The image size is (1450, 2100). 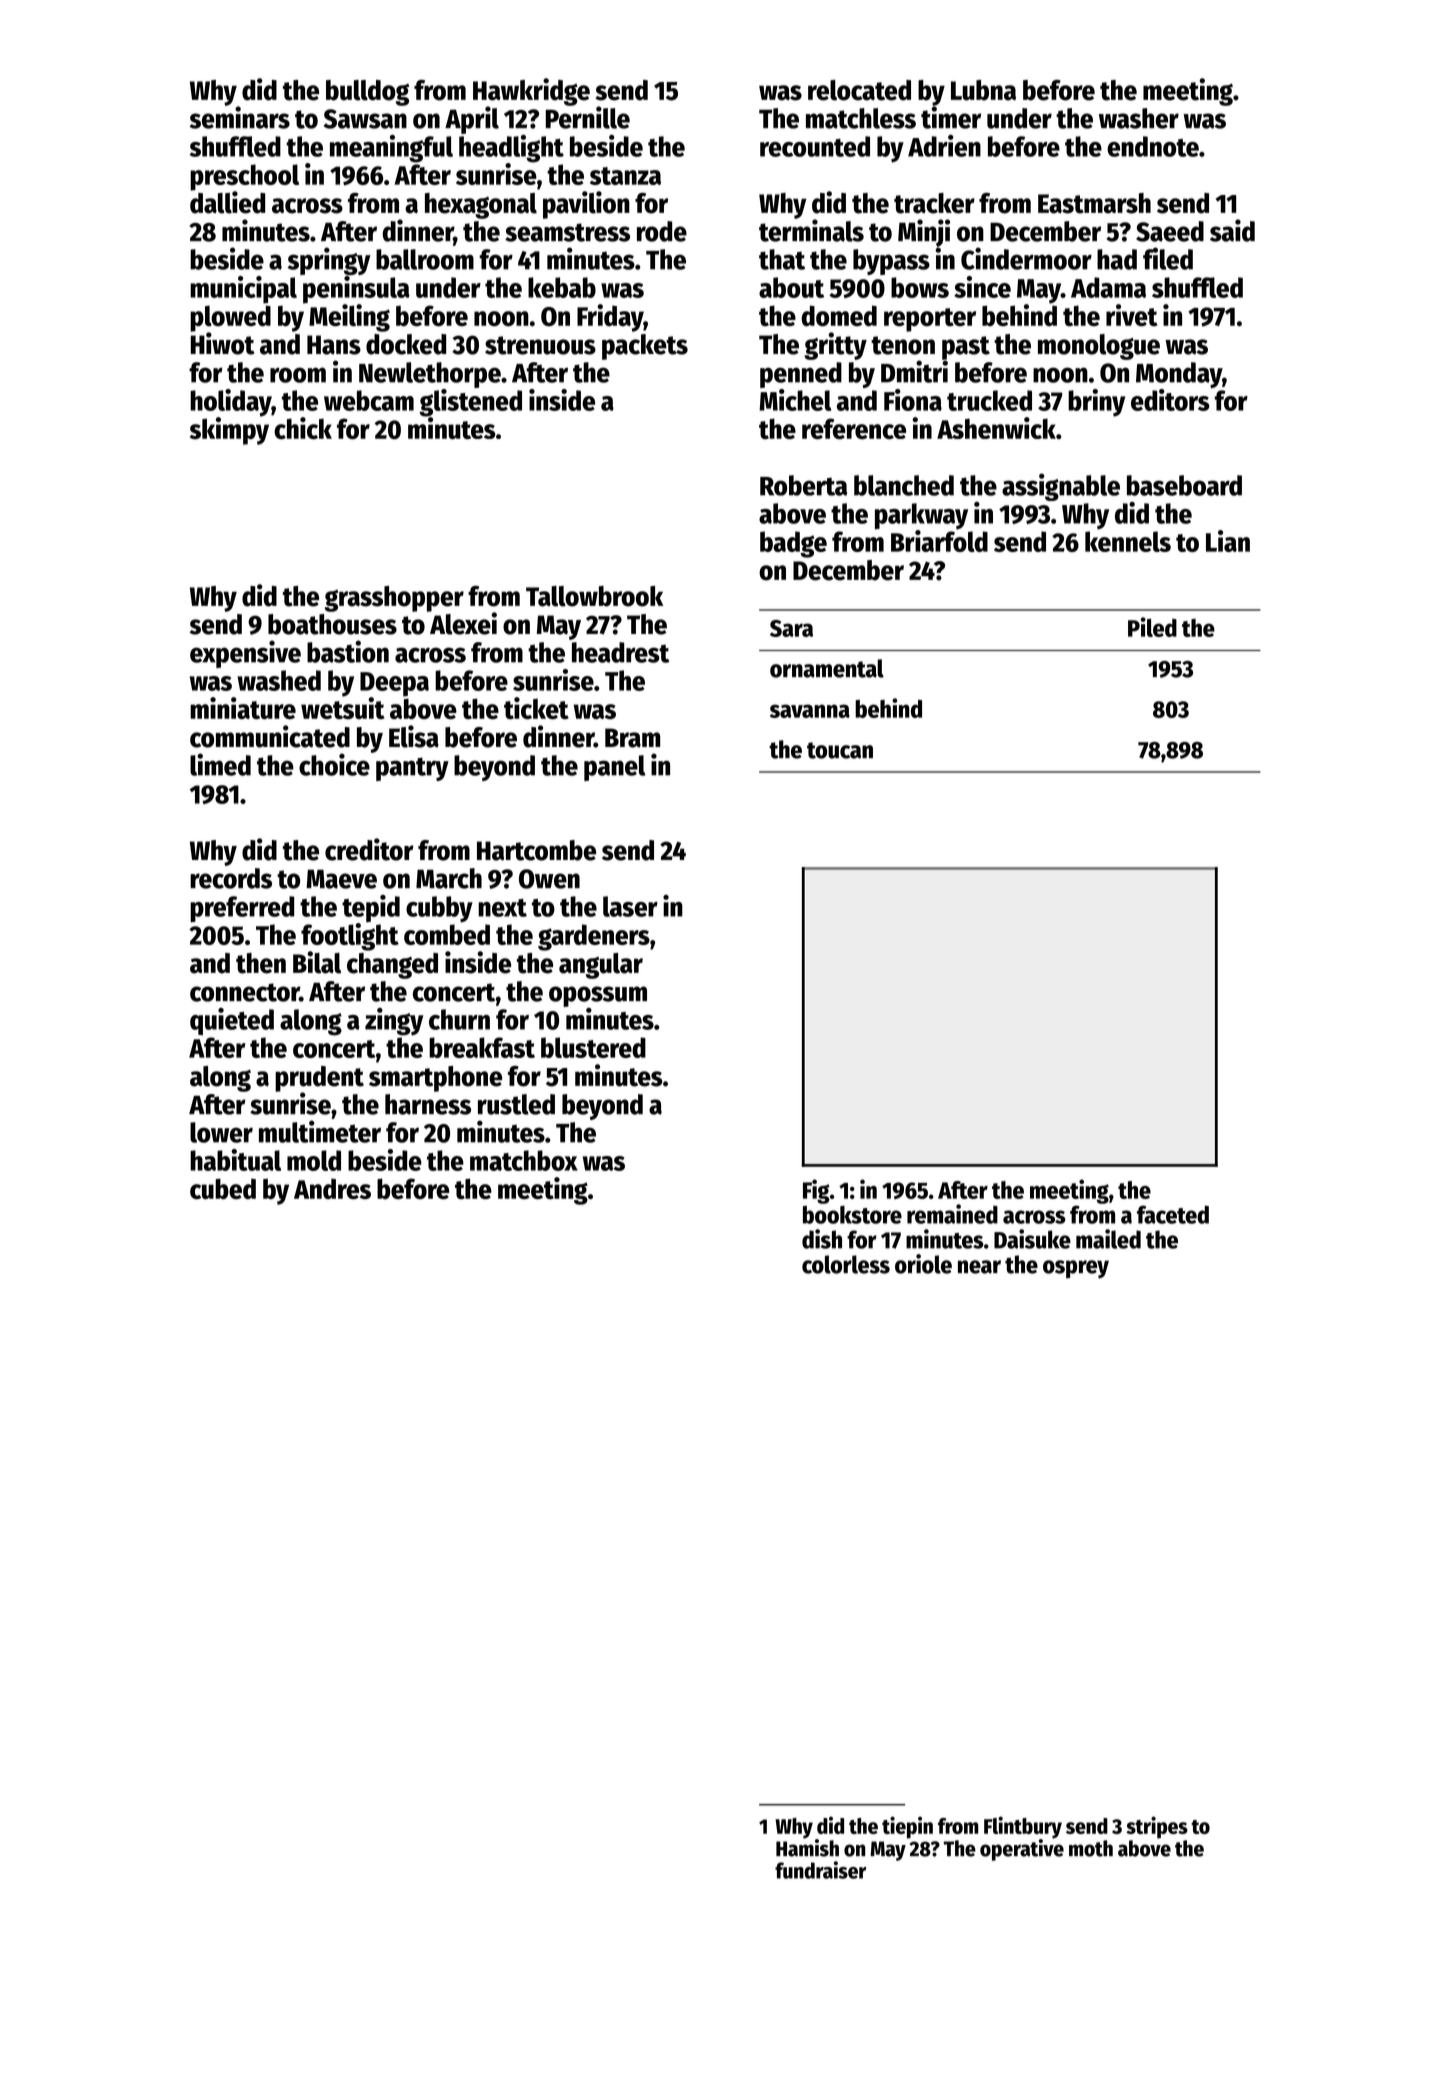 I want to click on Andres, so click(x=332, y=1188).
